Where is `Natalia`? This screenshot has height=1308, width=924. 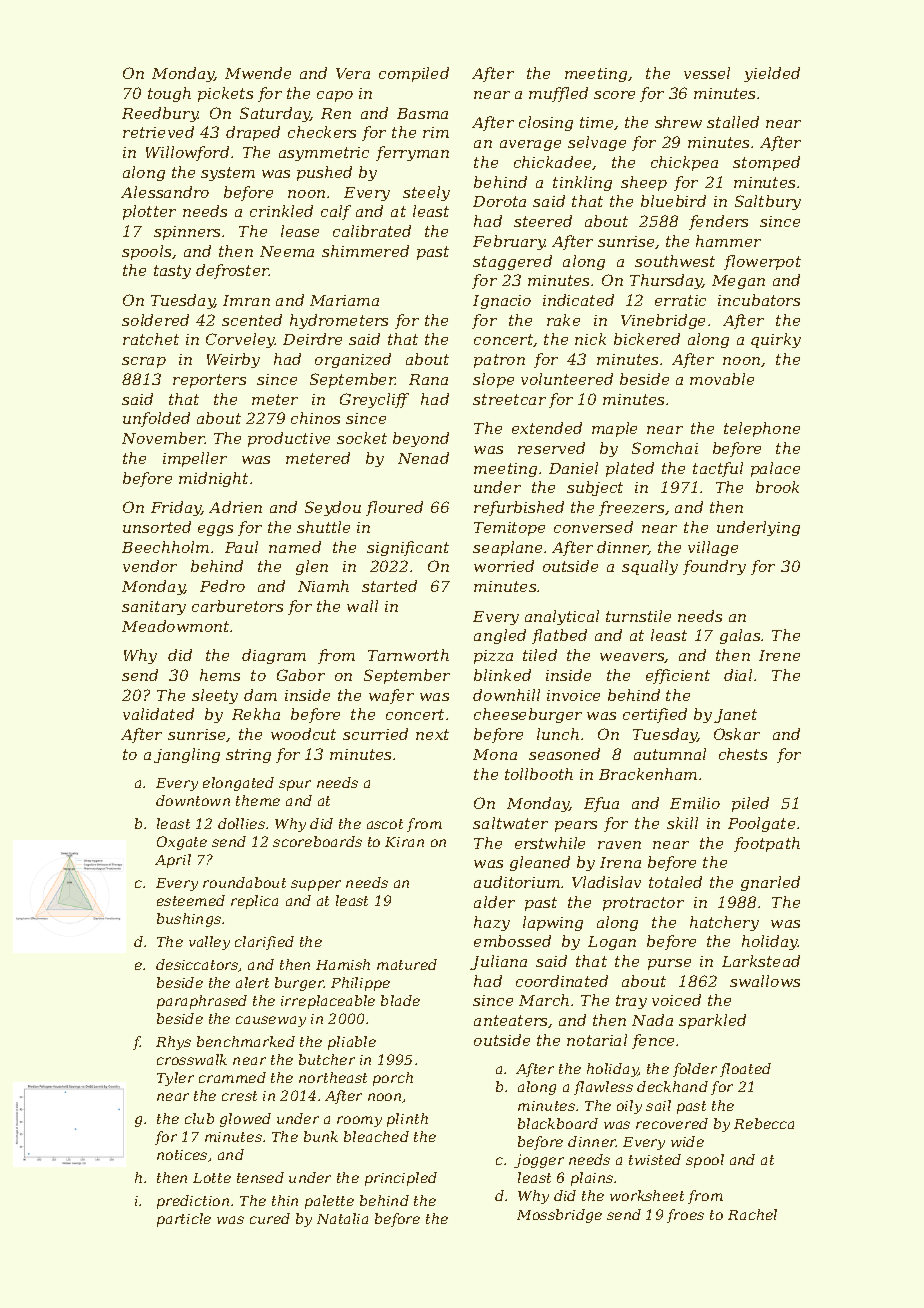
Natalia is located at coordinates (342, 1218).
